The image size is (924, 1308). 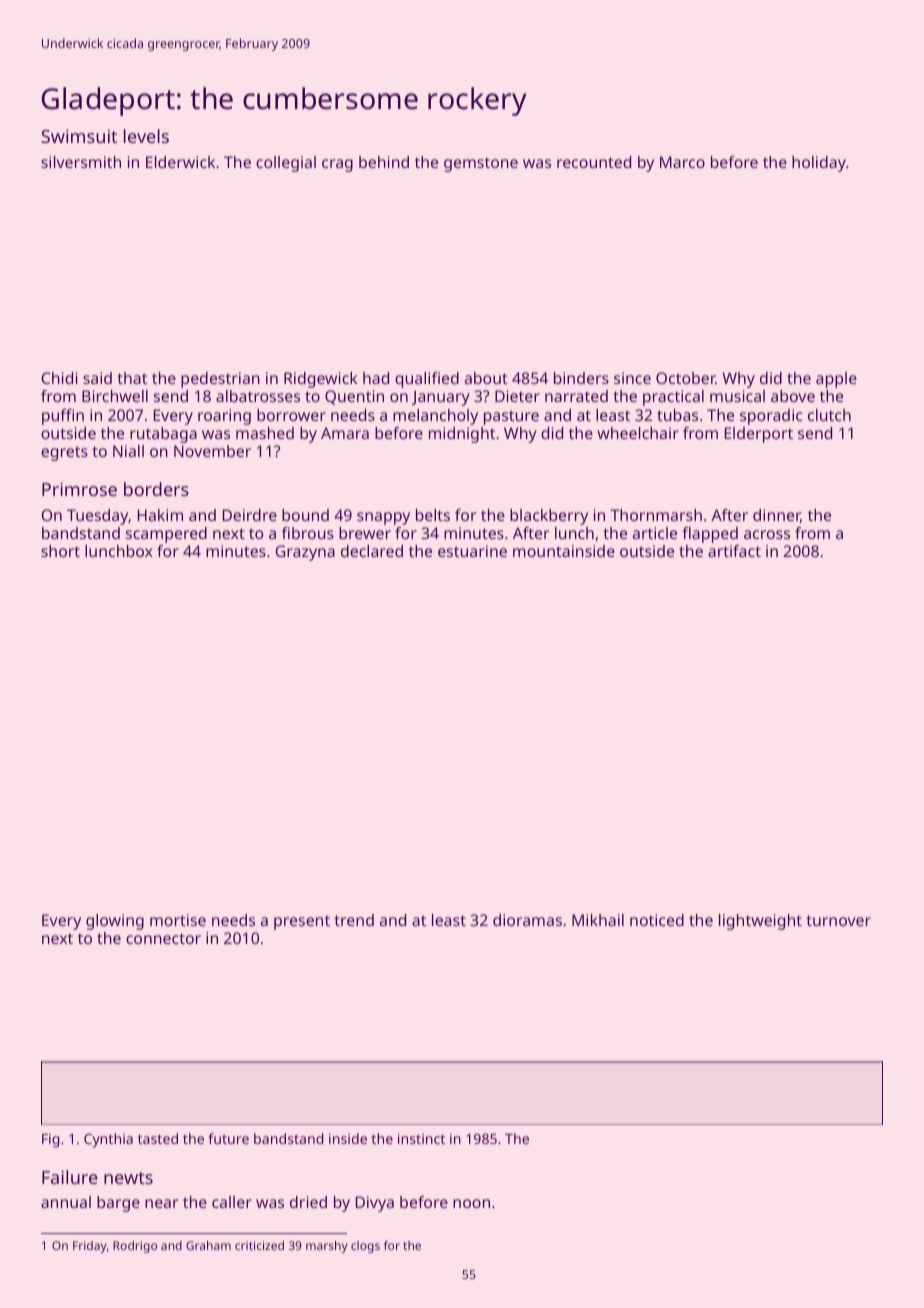 I want to click on estuarine, so click(x=472, y=551).
